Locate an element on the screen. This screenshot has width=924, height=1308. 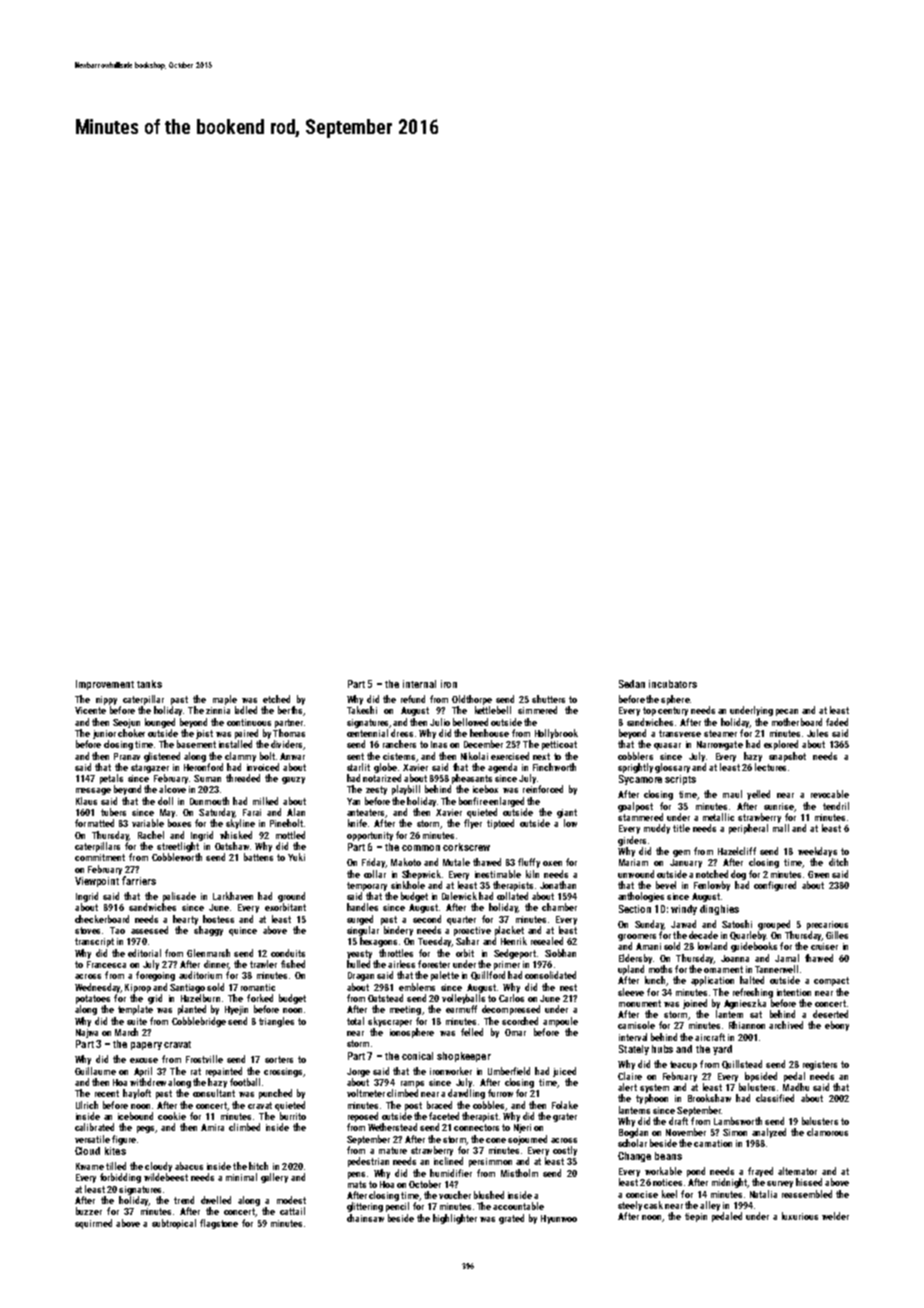
notched is located at coordinates (712, 874).
